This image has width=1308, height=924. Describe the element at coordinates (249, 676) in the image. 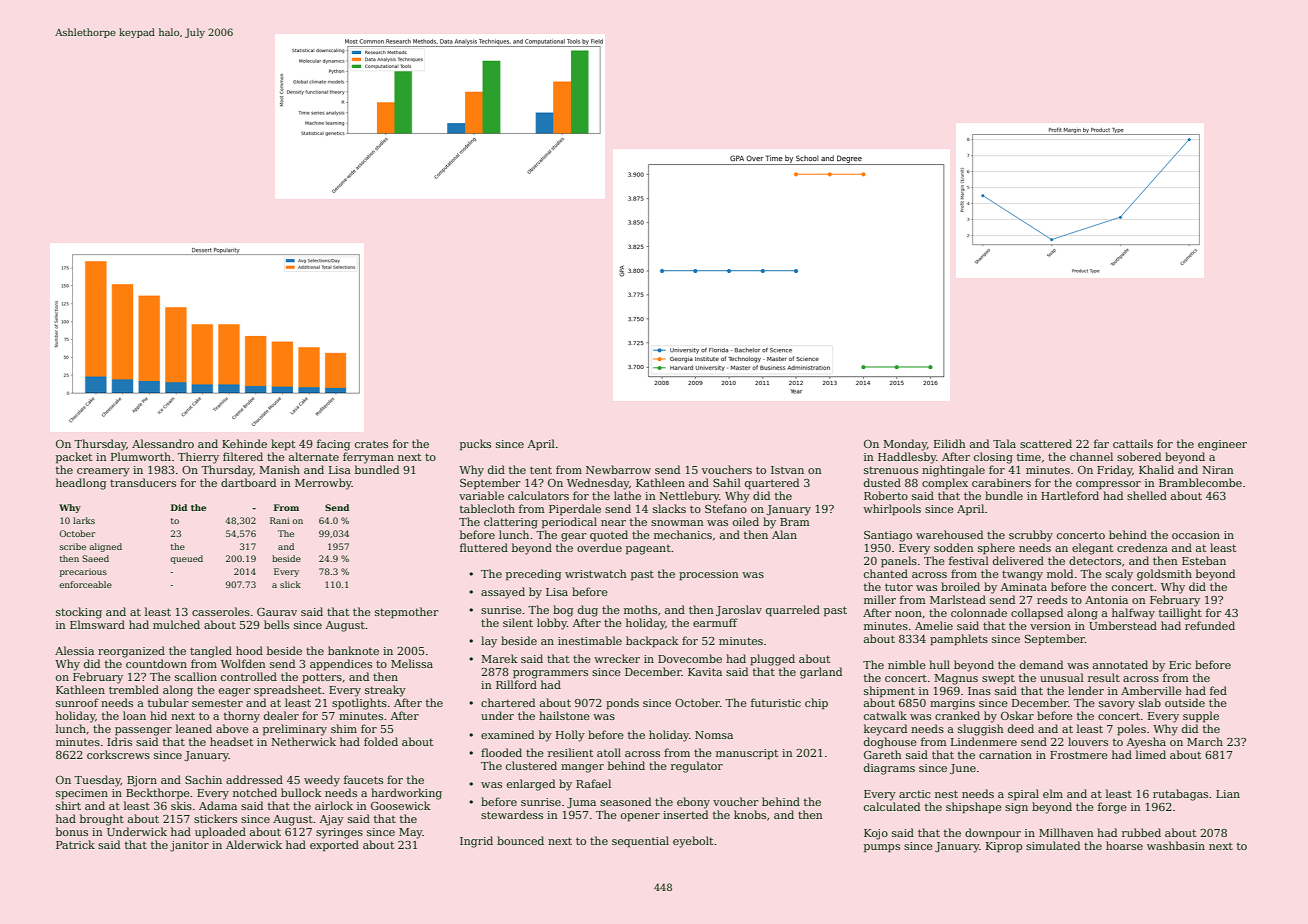

I see `controlled` at that location.
